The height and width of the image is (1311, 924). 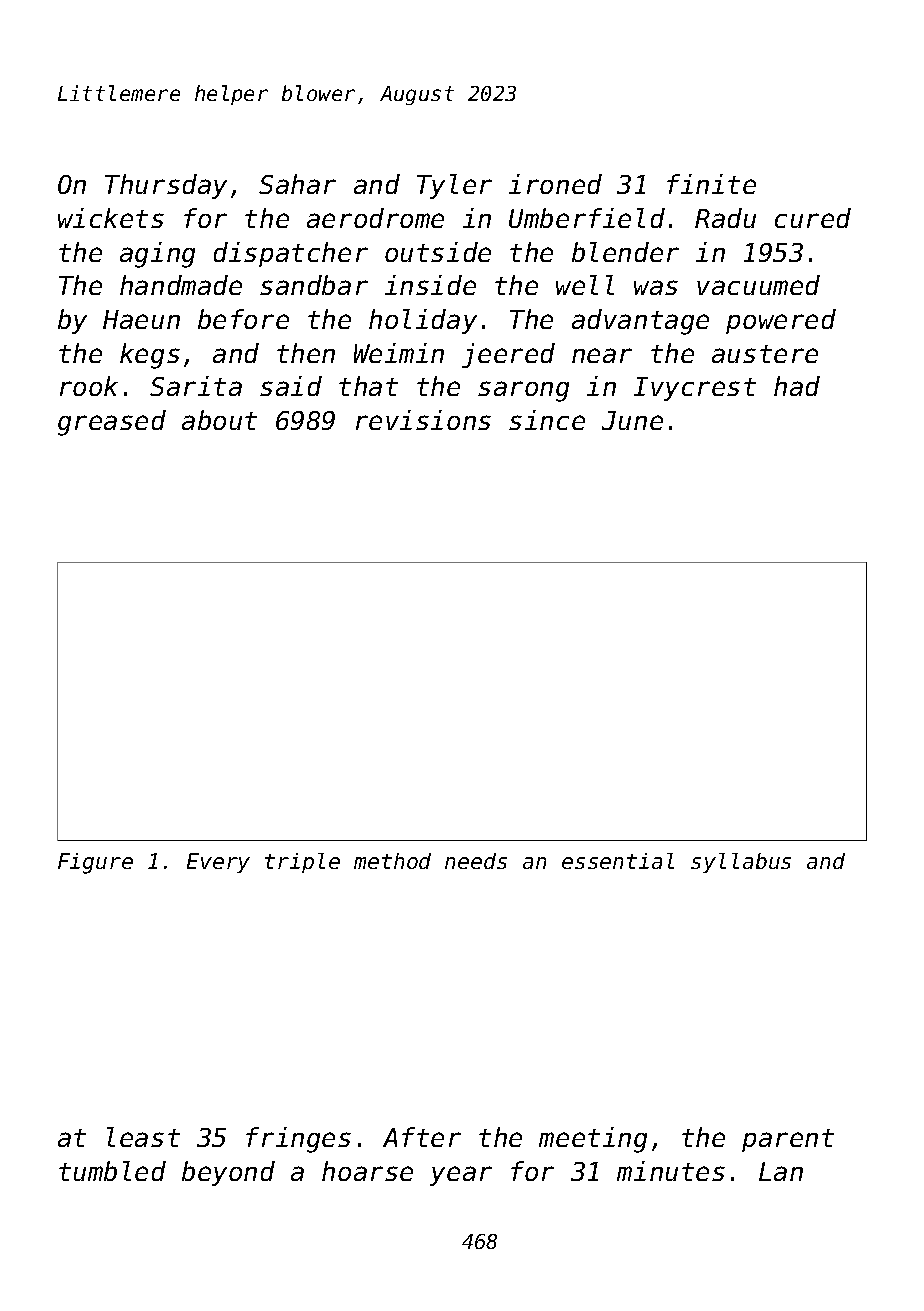 What do you see at coordinates (602, 355) in the image?
I see `near` at bounding box center [602, 355].
